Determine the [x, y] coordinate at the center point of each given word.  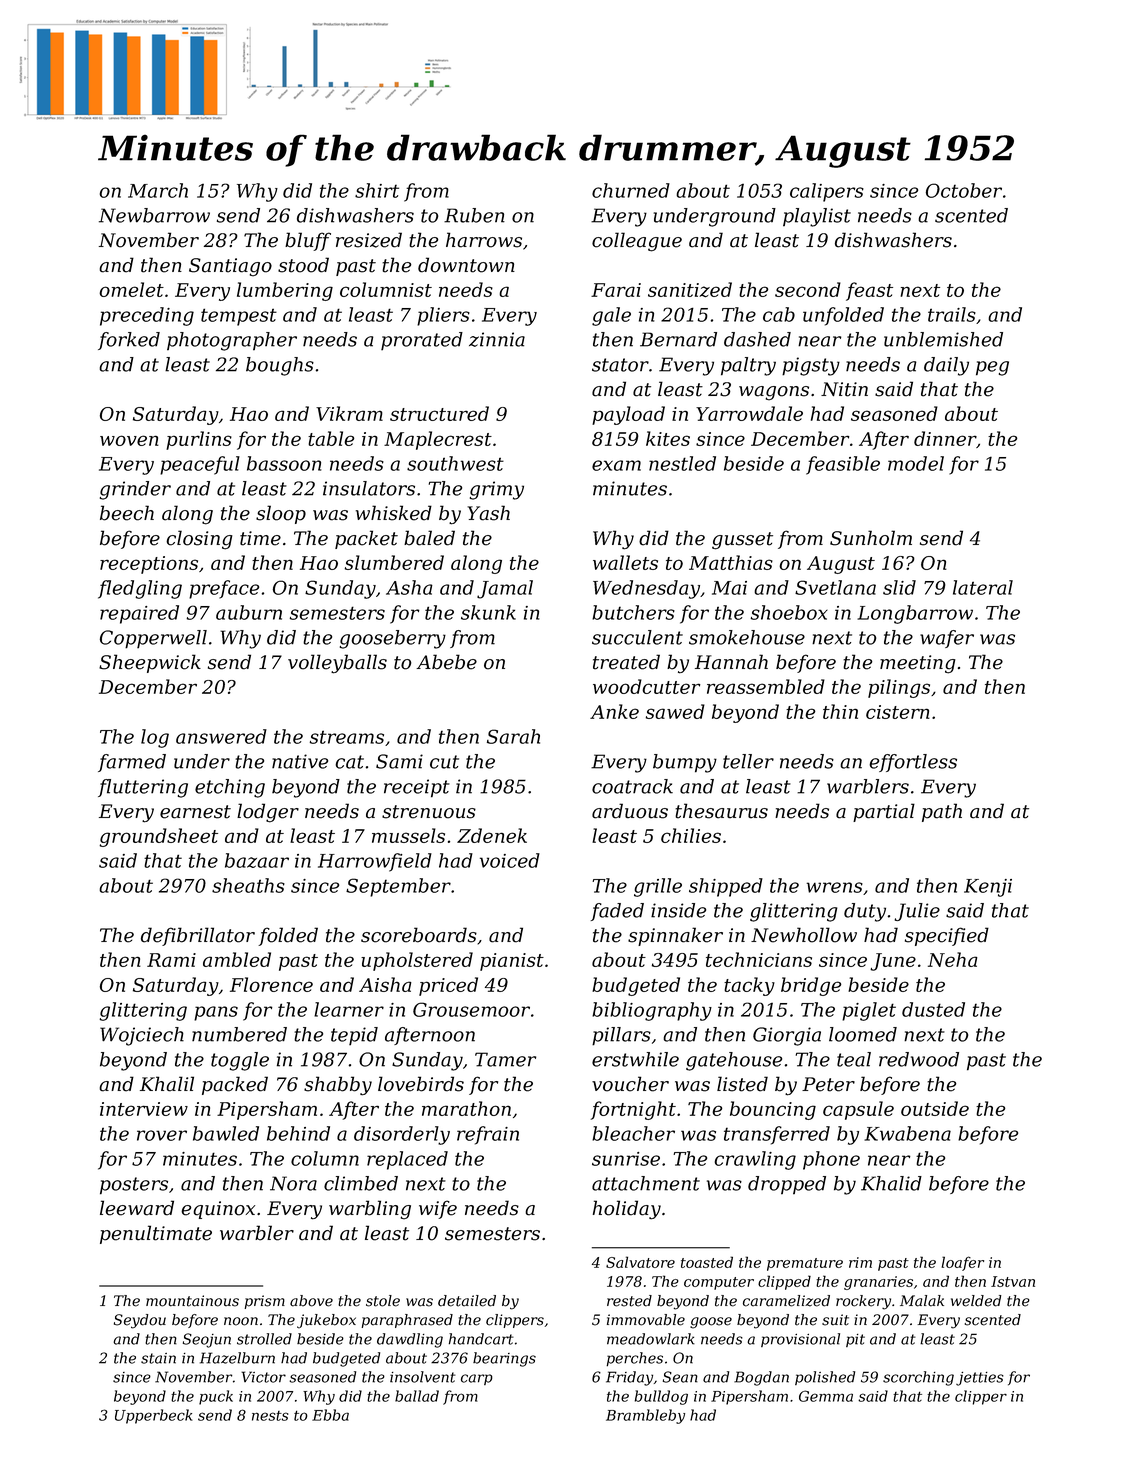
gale [611, 316]
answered [221, 736]
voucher [630, 1084]
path [942, 812]
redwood [919, 1059]
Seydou [140, 1321]
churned [631, 190]
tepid [354, 1036]
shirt [377, 190]
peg [992, 368]
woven [129, 440]
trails [952, 314]
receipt [417, 788]
